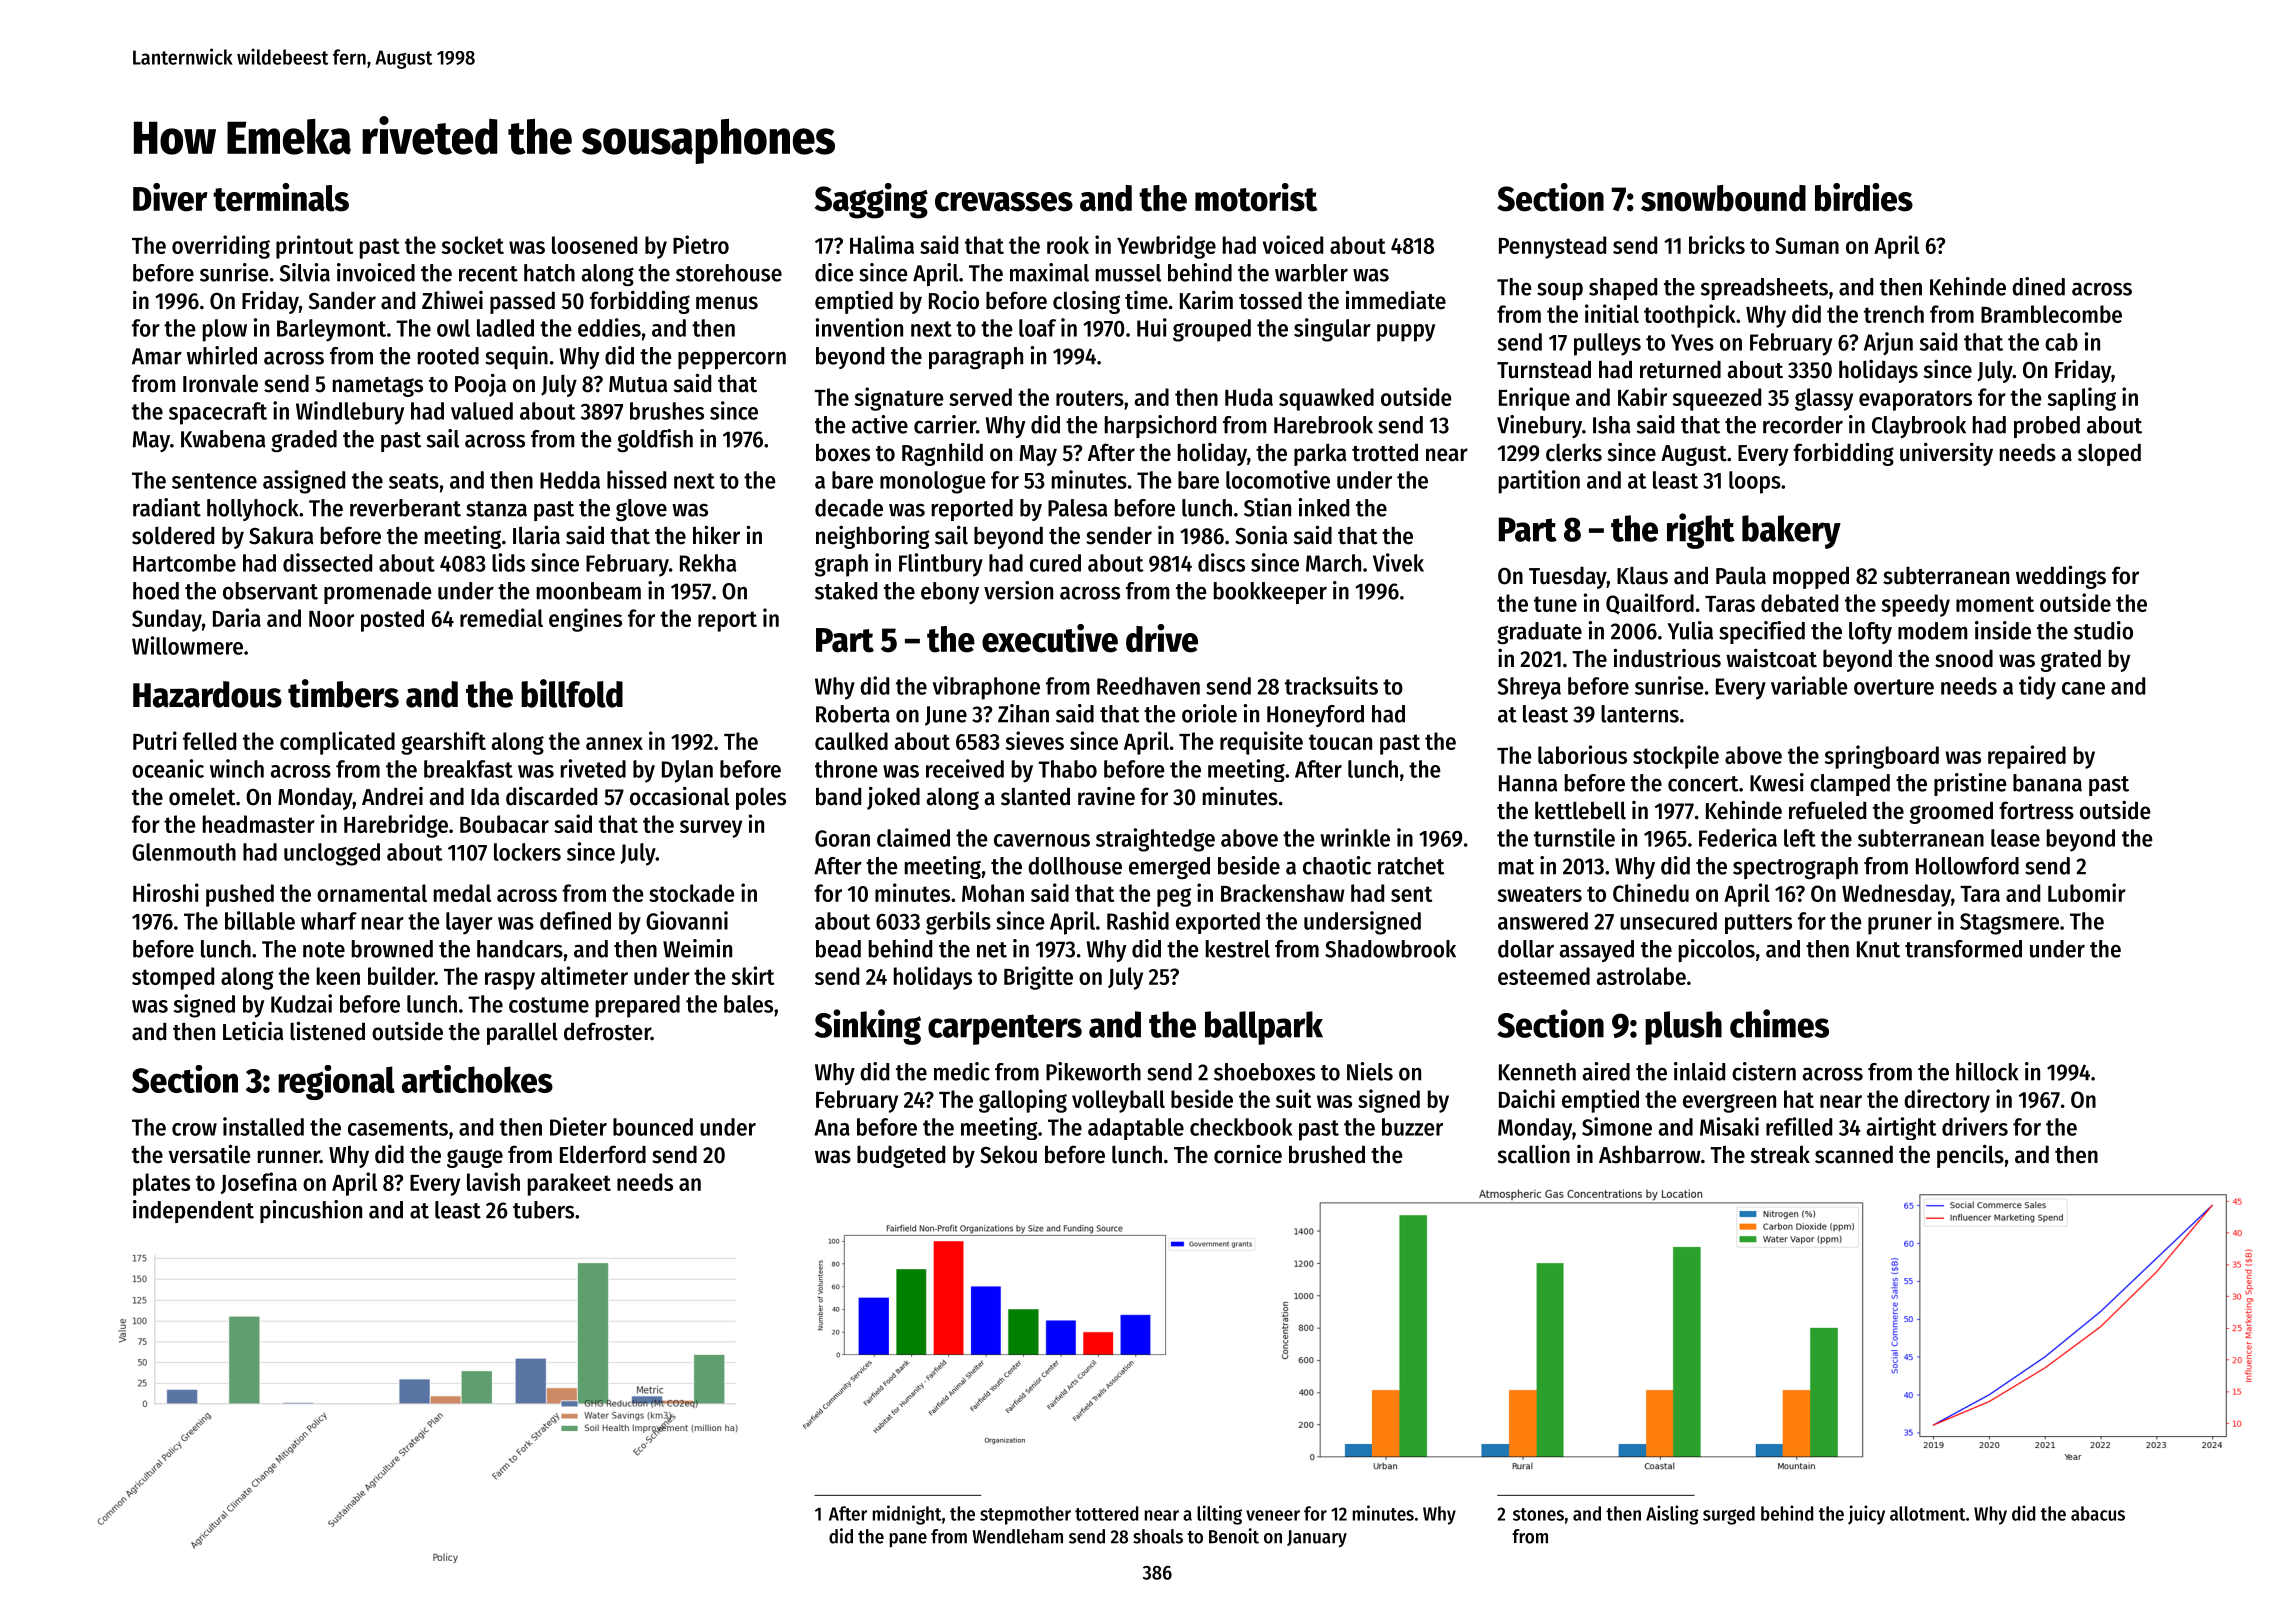 The image size is (2285, 1616). What do you see at coordinates (1256, 197) in the document?
I see `motorist` at bounding box center [1256, 197].
